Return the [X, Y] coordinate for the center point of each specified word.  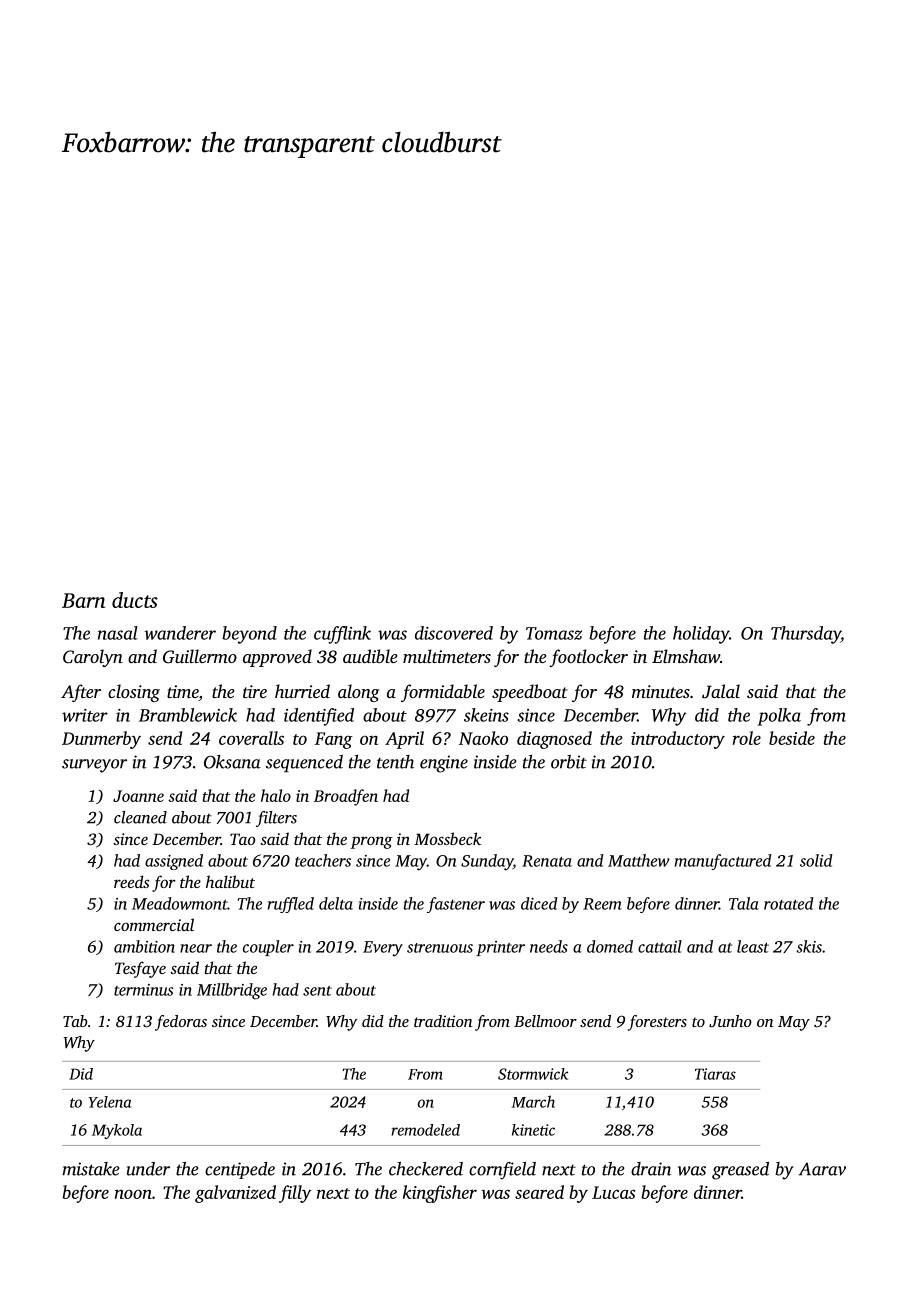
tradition [443, 1021]
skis [809, 946]
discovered [454, 633]
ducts [135, 600]
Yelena [110, 1102]
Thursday [806, 635]
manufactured [723, 862]
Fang [334, 740]
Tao [242, 839]
